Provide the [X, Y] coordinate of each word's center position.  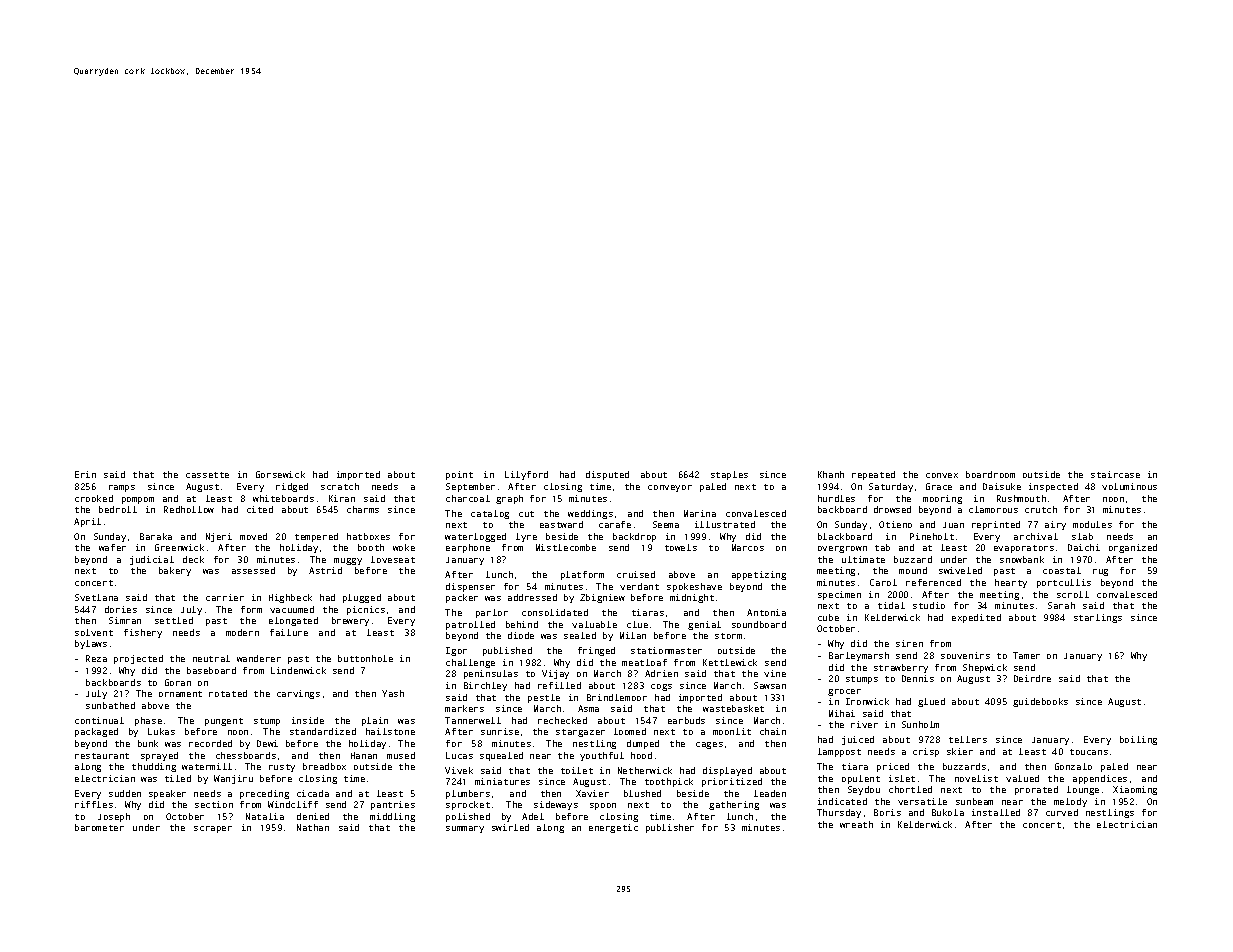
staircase [1115, 474]
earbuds [686, 720]
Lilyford [526, 475]
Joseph [114, 817]
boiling [1138, 740]
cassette [207, 475]
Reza [96, 658]
